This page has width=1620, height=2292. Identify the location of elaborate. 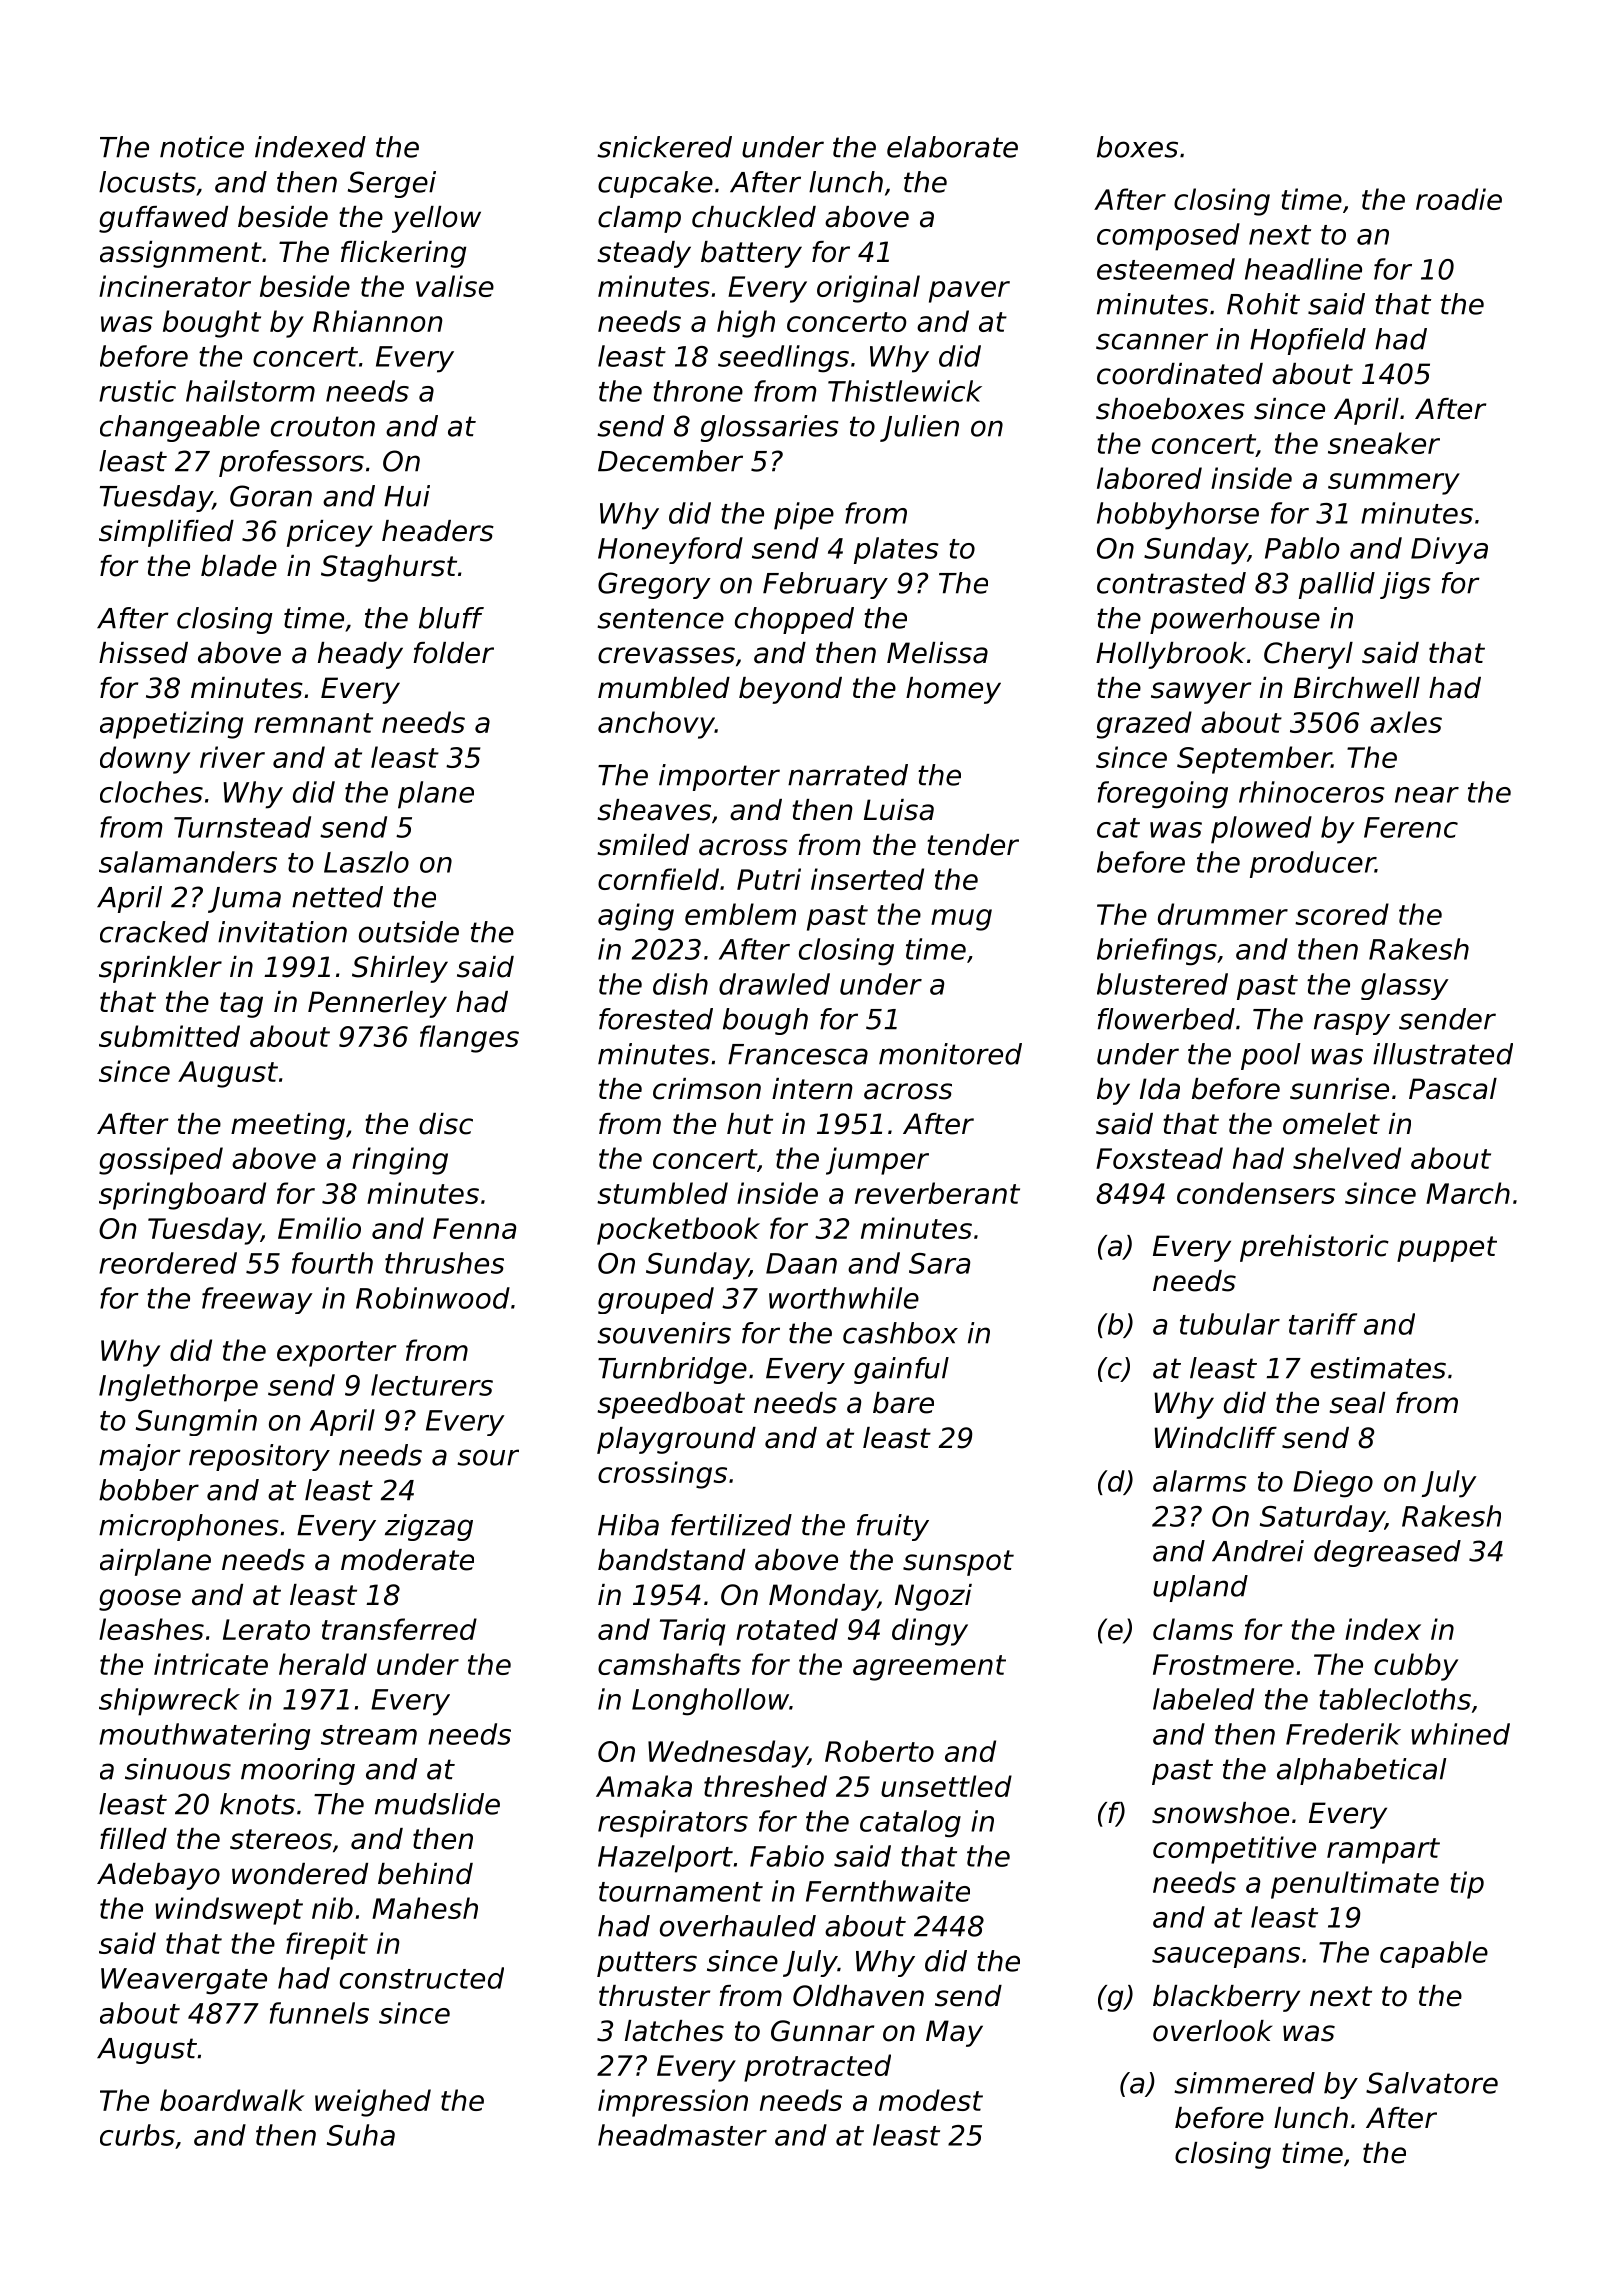
(952, 147).
